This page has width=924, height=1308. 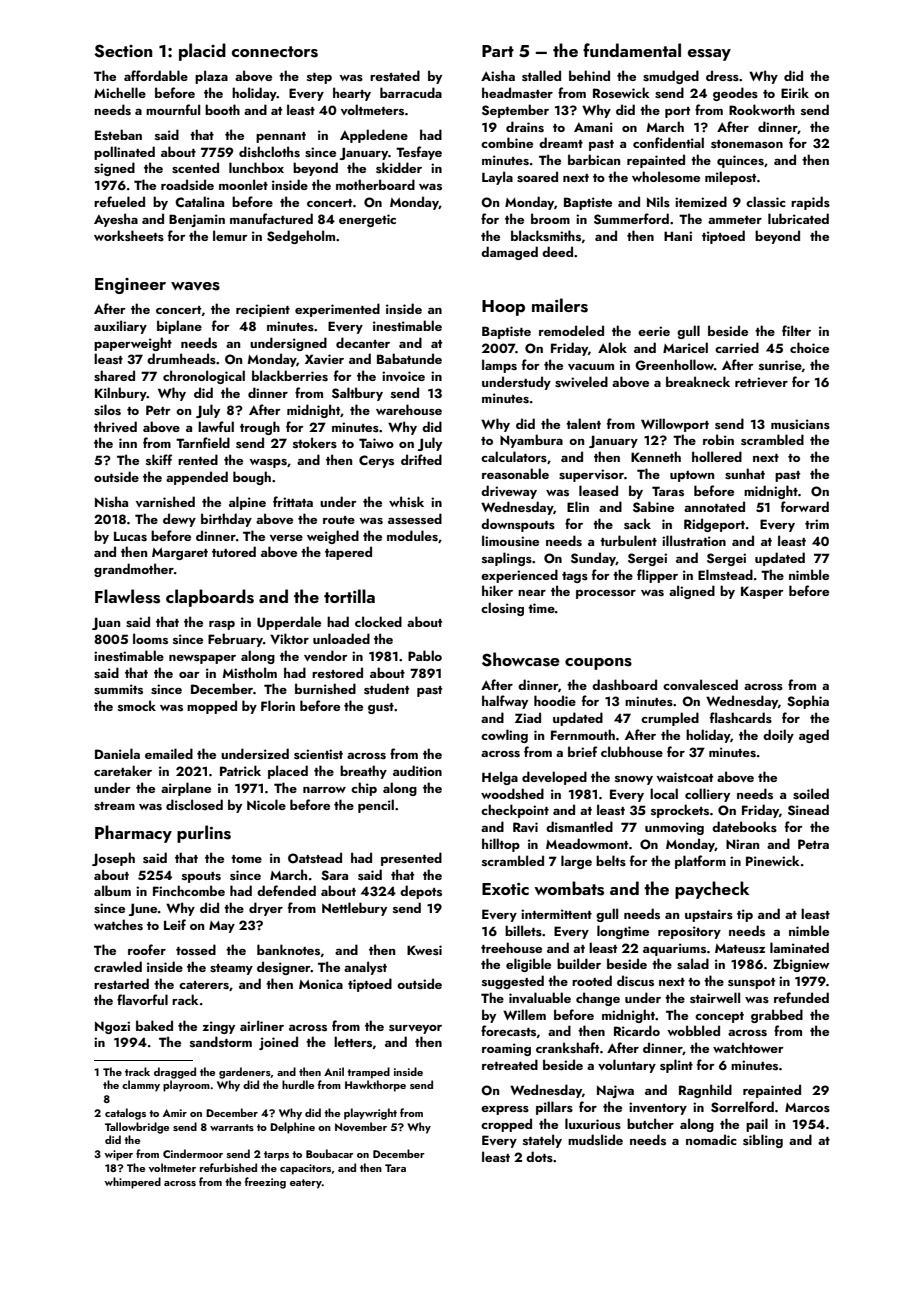 What do you see at coordinates (121, 984) in the page?
I see `restarted` at bounding box center [121, 984].
